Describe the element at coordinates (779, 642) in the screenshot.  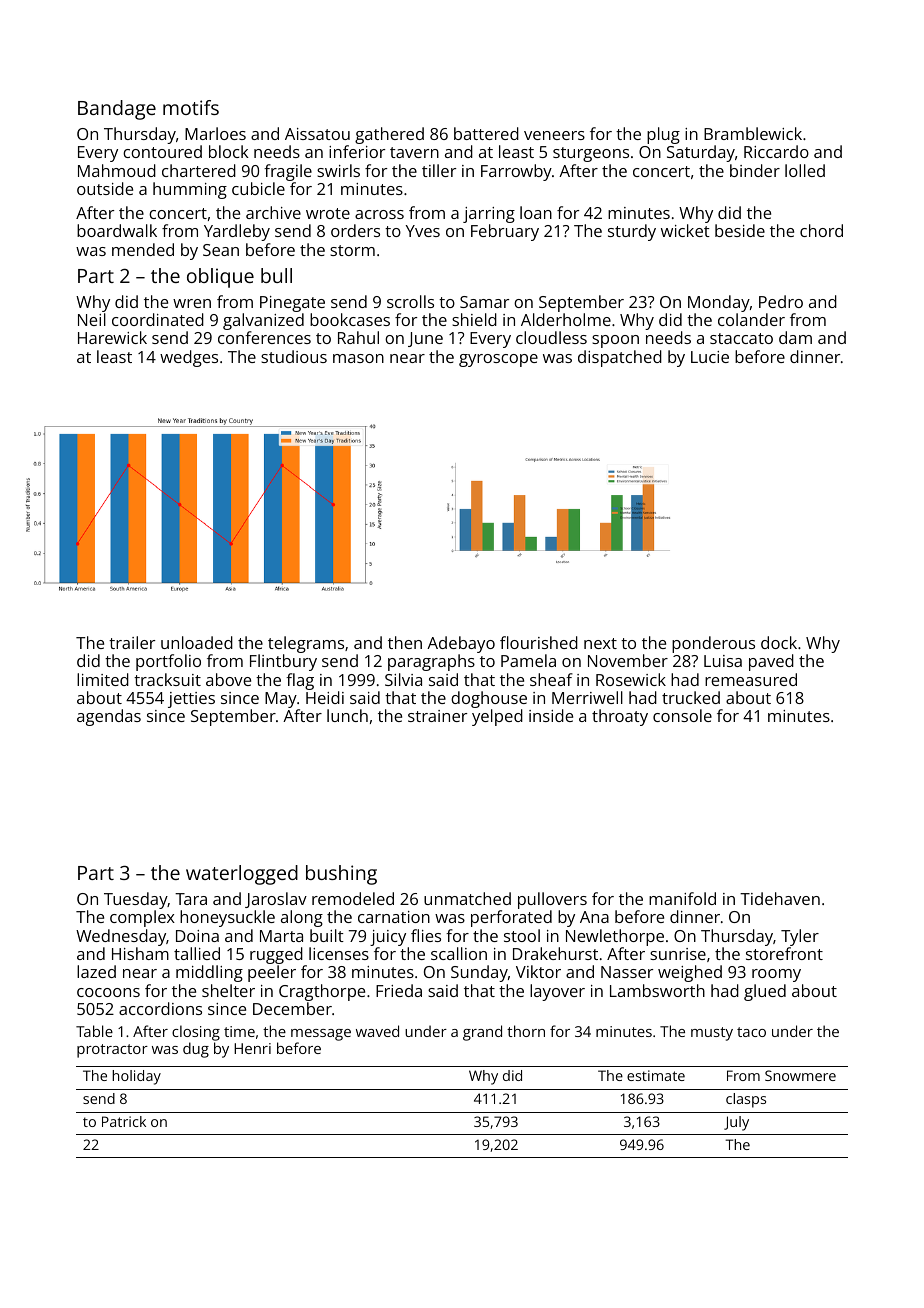
I see `dock` at that location.
